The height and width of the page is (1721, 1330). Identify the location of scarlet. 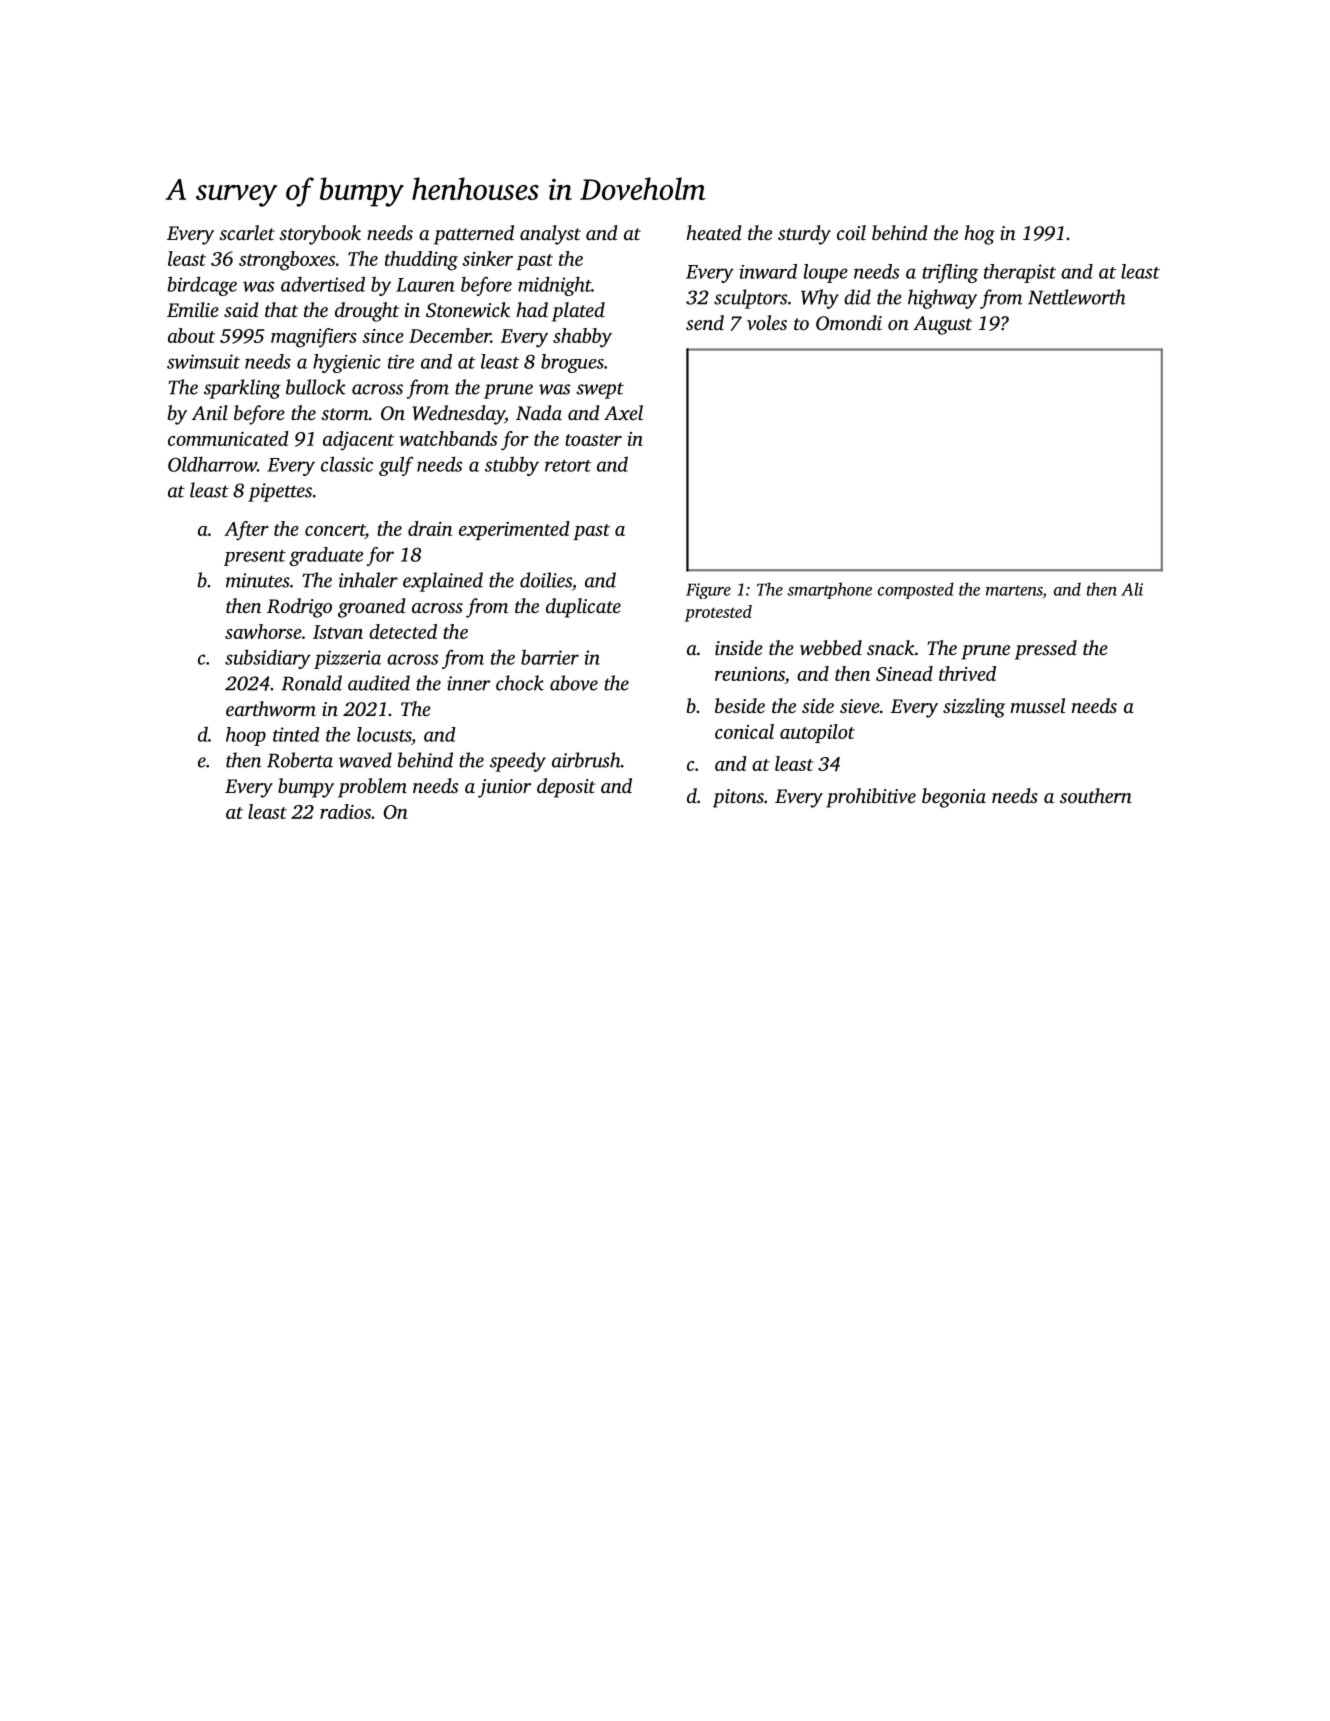
(247, 232).
